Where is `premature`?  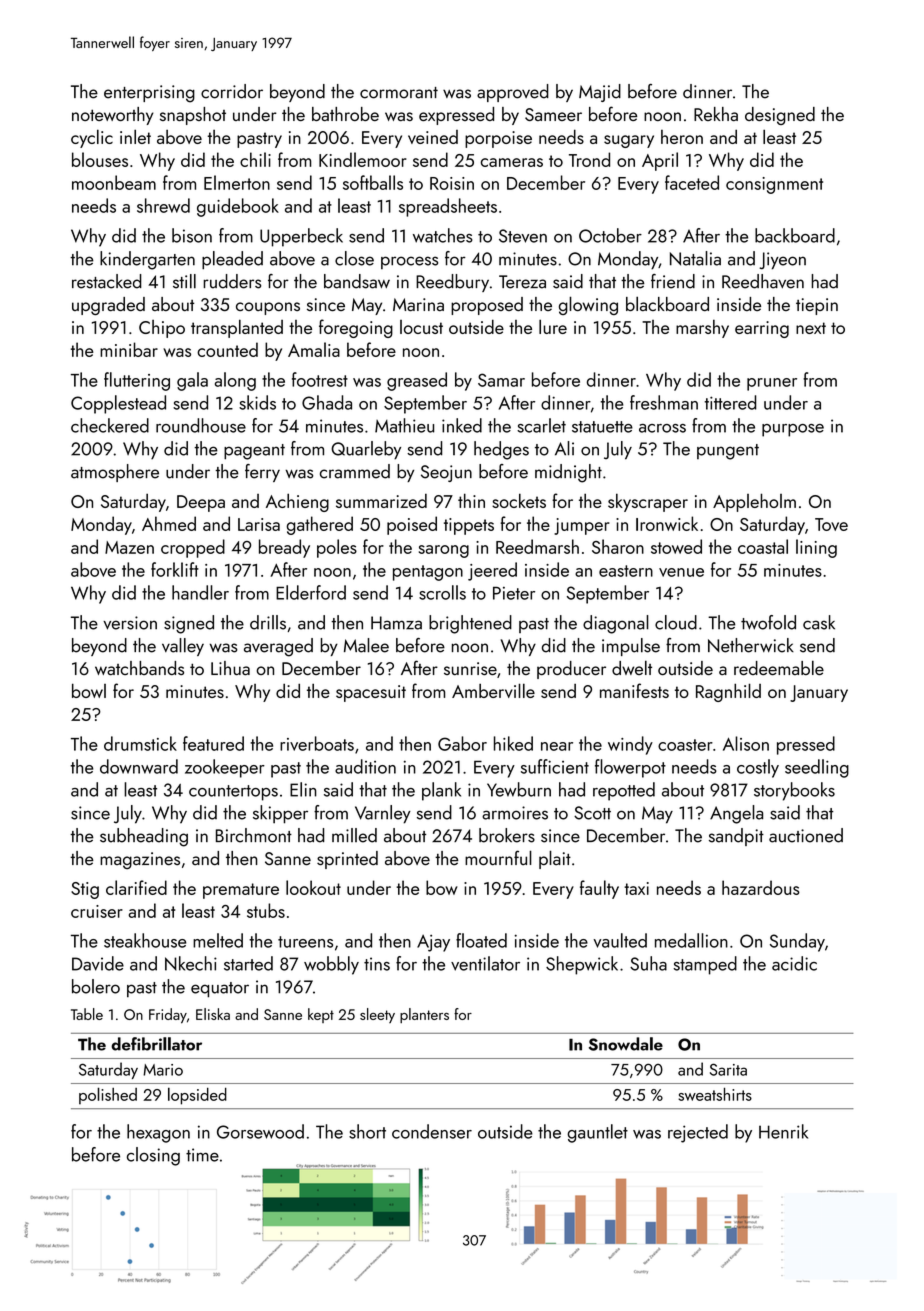 premature is located at coordinates (241, 891).
